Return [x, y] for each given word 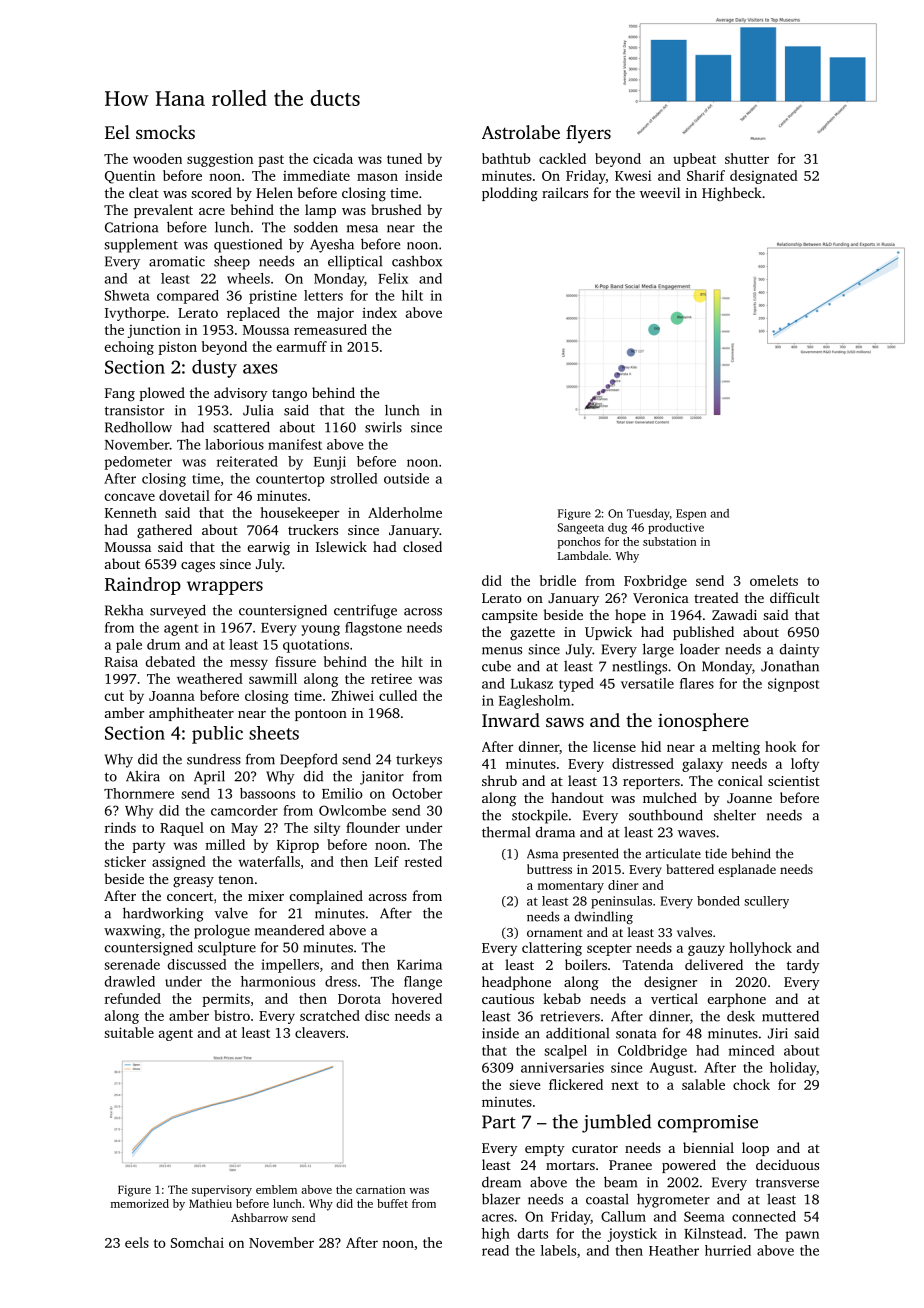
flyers [588, 134]
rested [423, 861]
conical [740, 780]
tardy [803, 966]
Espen [691, 514]
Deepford [309, 760]
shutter [747, 158]
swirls [383, 427]
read [495, 1250]
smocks [165, 132]
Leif [387, 861]
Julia [258, 410]
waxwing [132, 932]
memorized [140, 1203]
